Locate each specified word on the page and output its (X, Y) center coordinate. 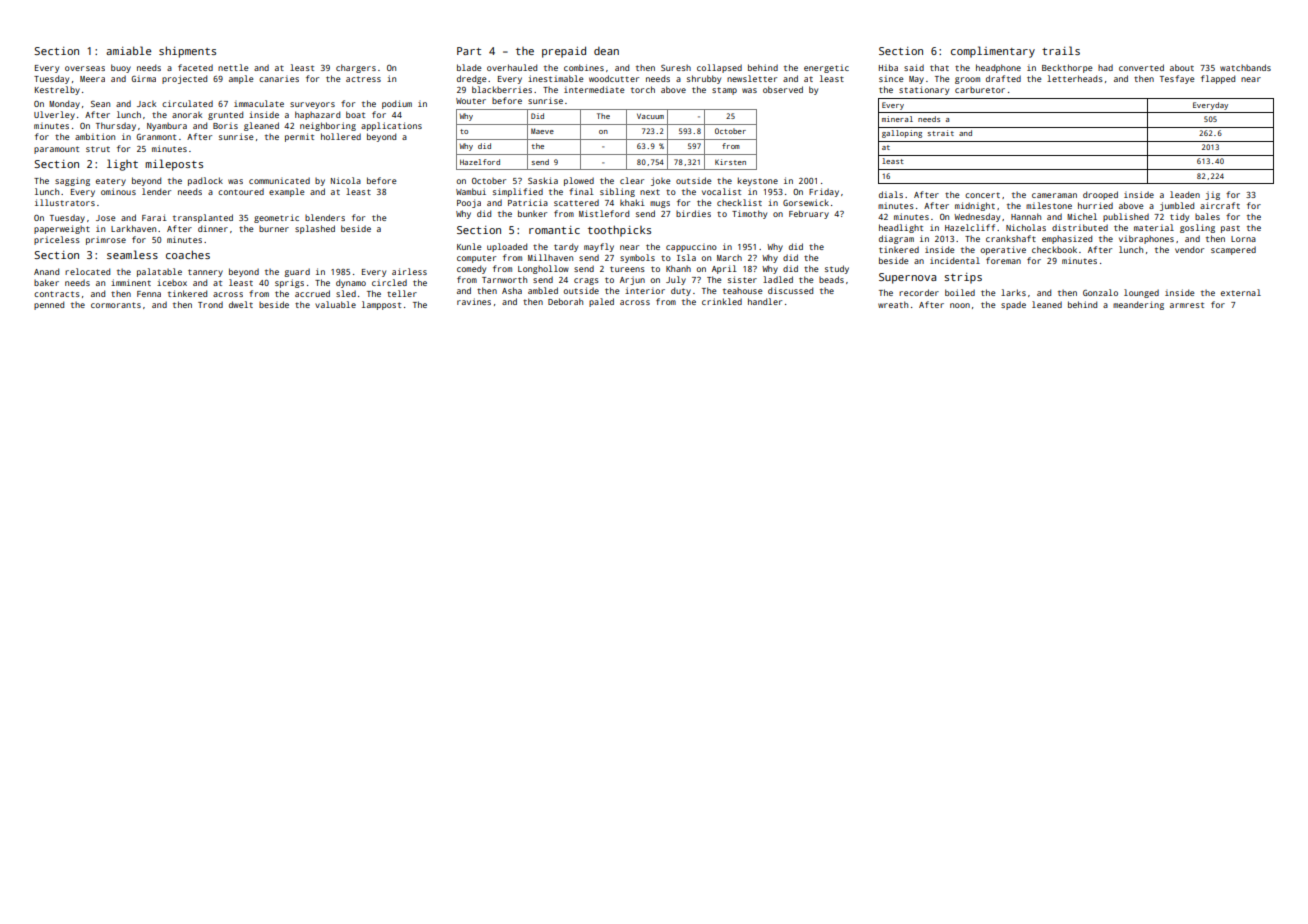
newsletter (752, 78)
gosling (1197, 228)
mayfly (599, 247)
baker (46, 282)
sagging (72, 181)
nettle (233, 67)
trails (1061, 50)
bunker (532, 213)
